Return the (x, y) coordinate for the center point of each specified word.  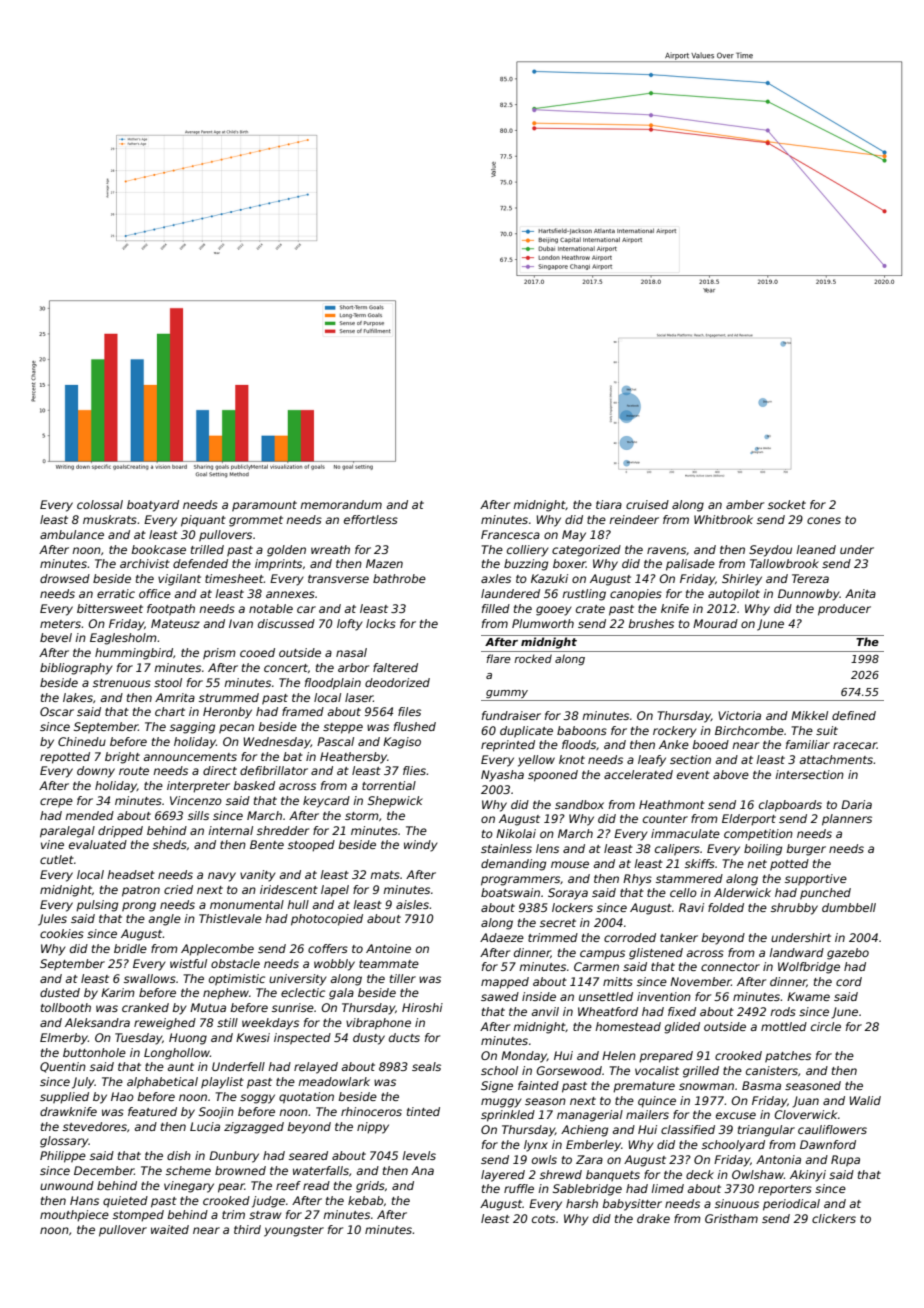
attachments (836, 759)
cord (849, 981)
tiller (403, 978)
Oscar (57, 711)
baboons (582, 730)
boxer (569, 563)
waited (170, 1229)
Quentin (63, 1067)
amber (745, 504)
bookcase (159, 549)
